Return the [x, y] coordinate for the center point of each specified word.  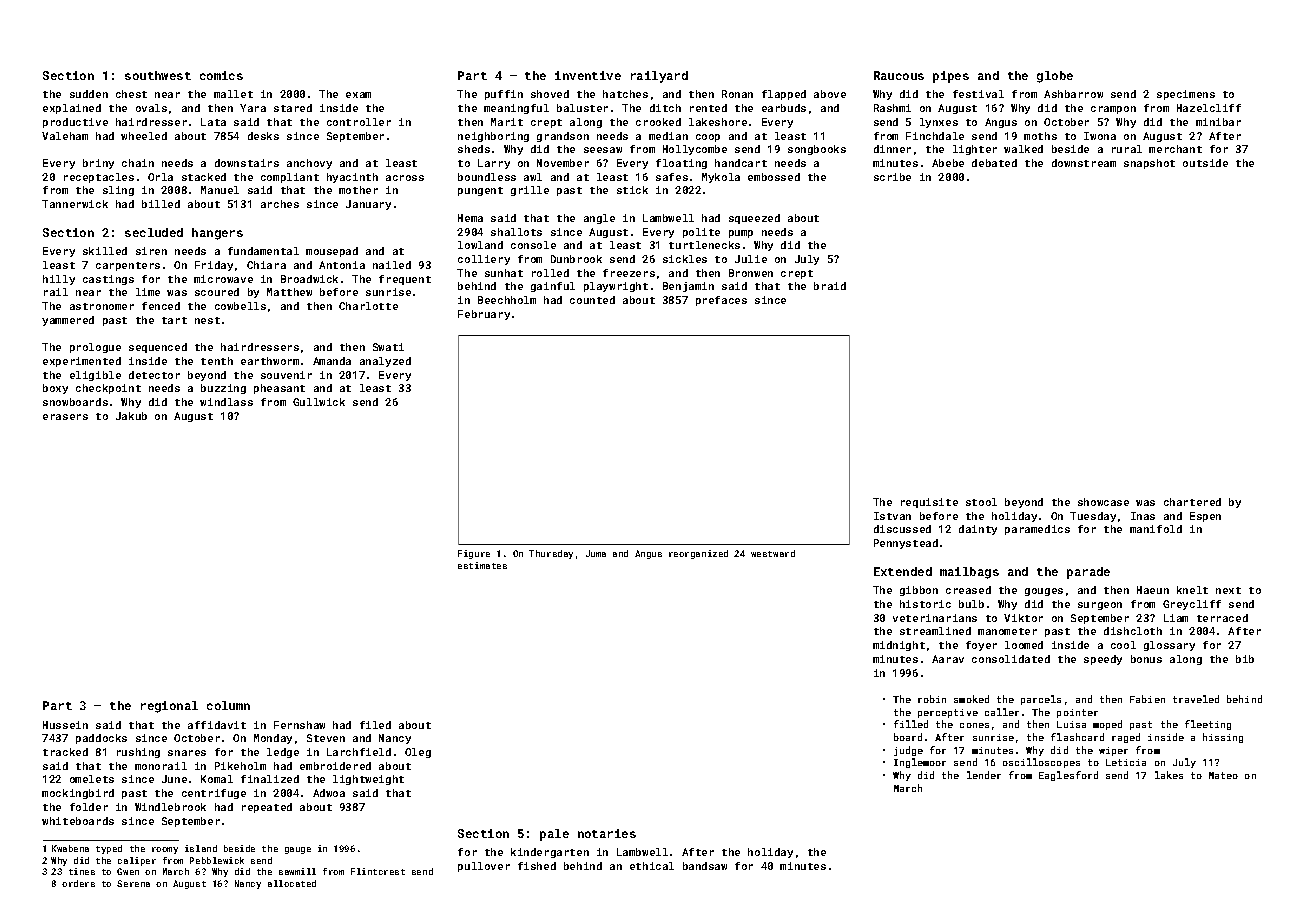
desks [263, 136]
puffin [504, 95]
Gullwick [319, 402]
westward [773, 553]
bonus [1146, 659]
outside [1205, 163]
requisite [929, 503]
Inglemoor [920, 763]
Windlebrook [170, 807]
